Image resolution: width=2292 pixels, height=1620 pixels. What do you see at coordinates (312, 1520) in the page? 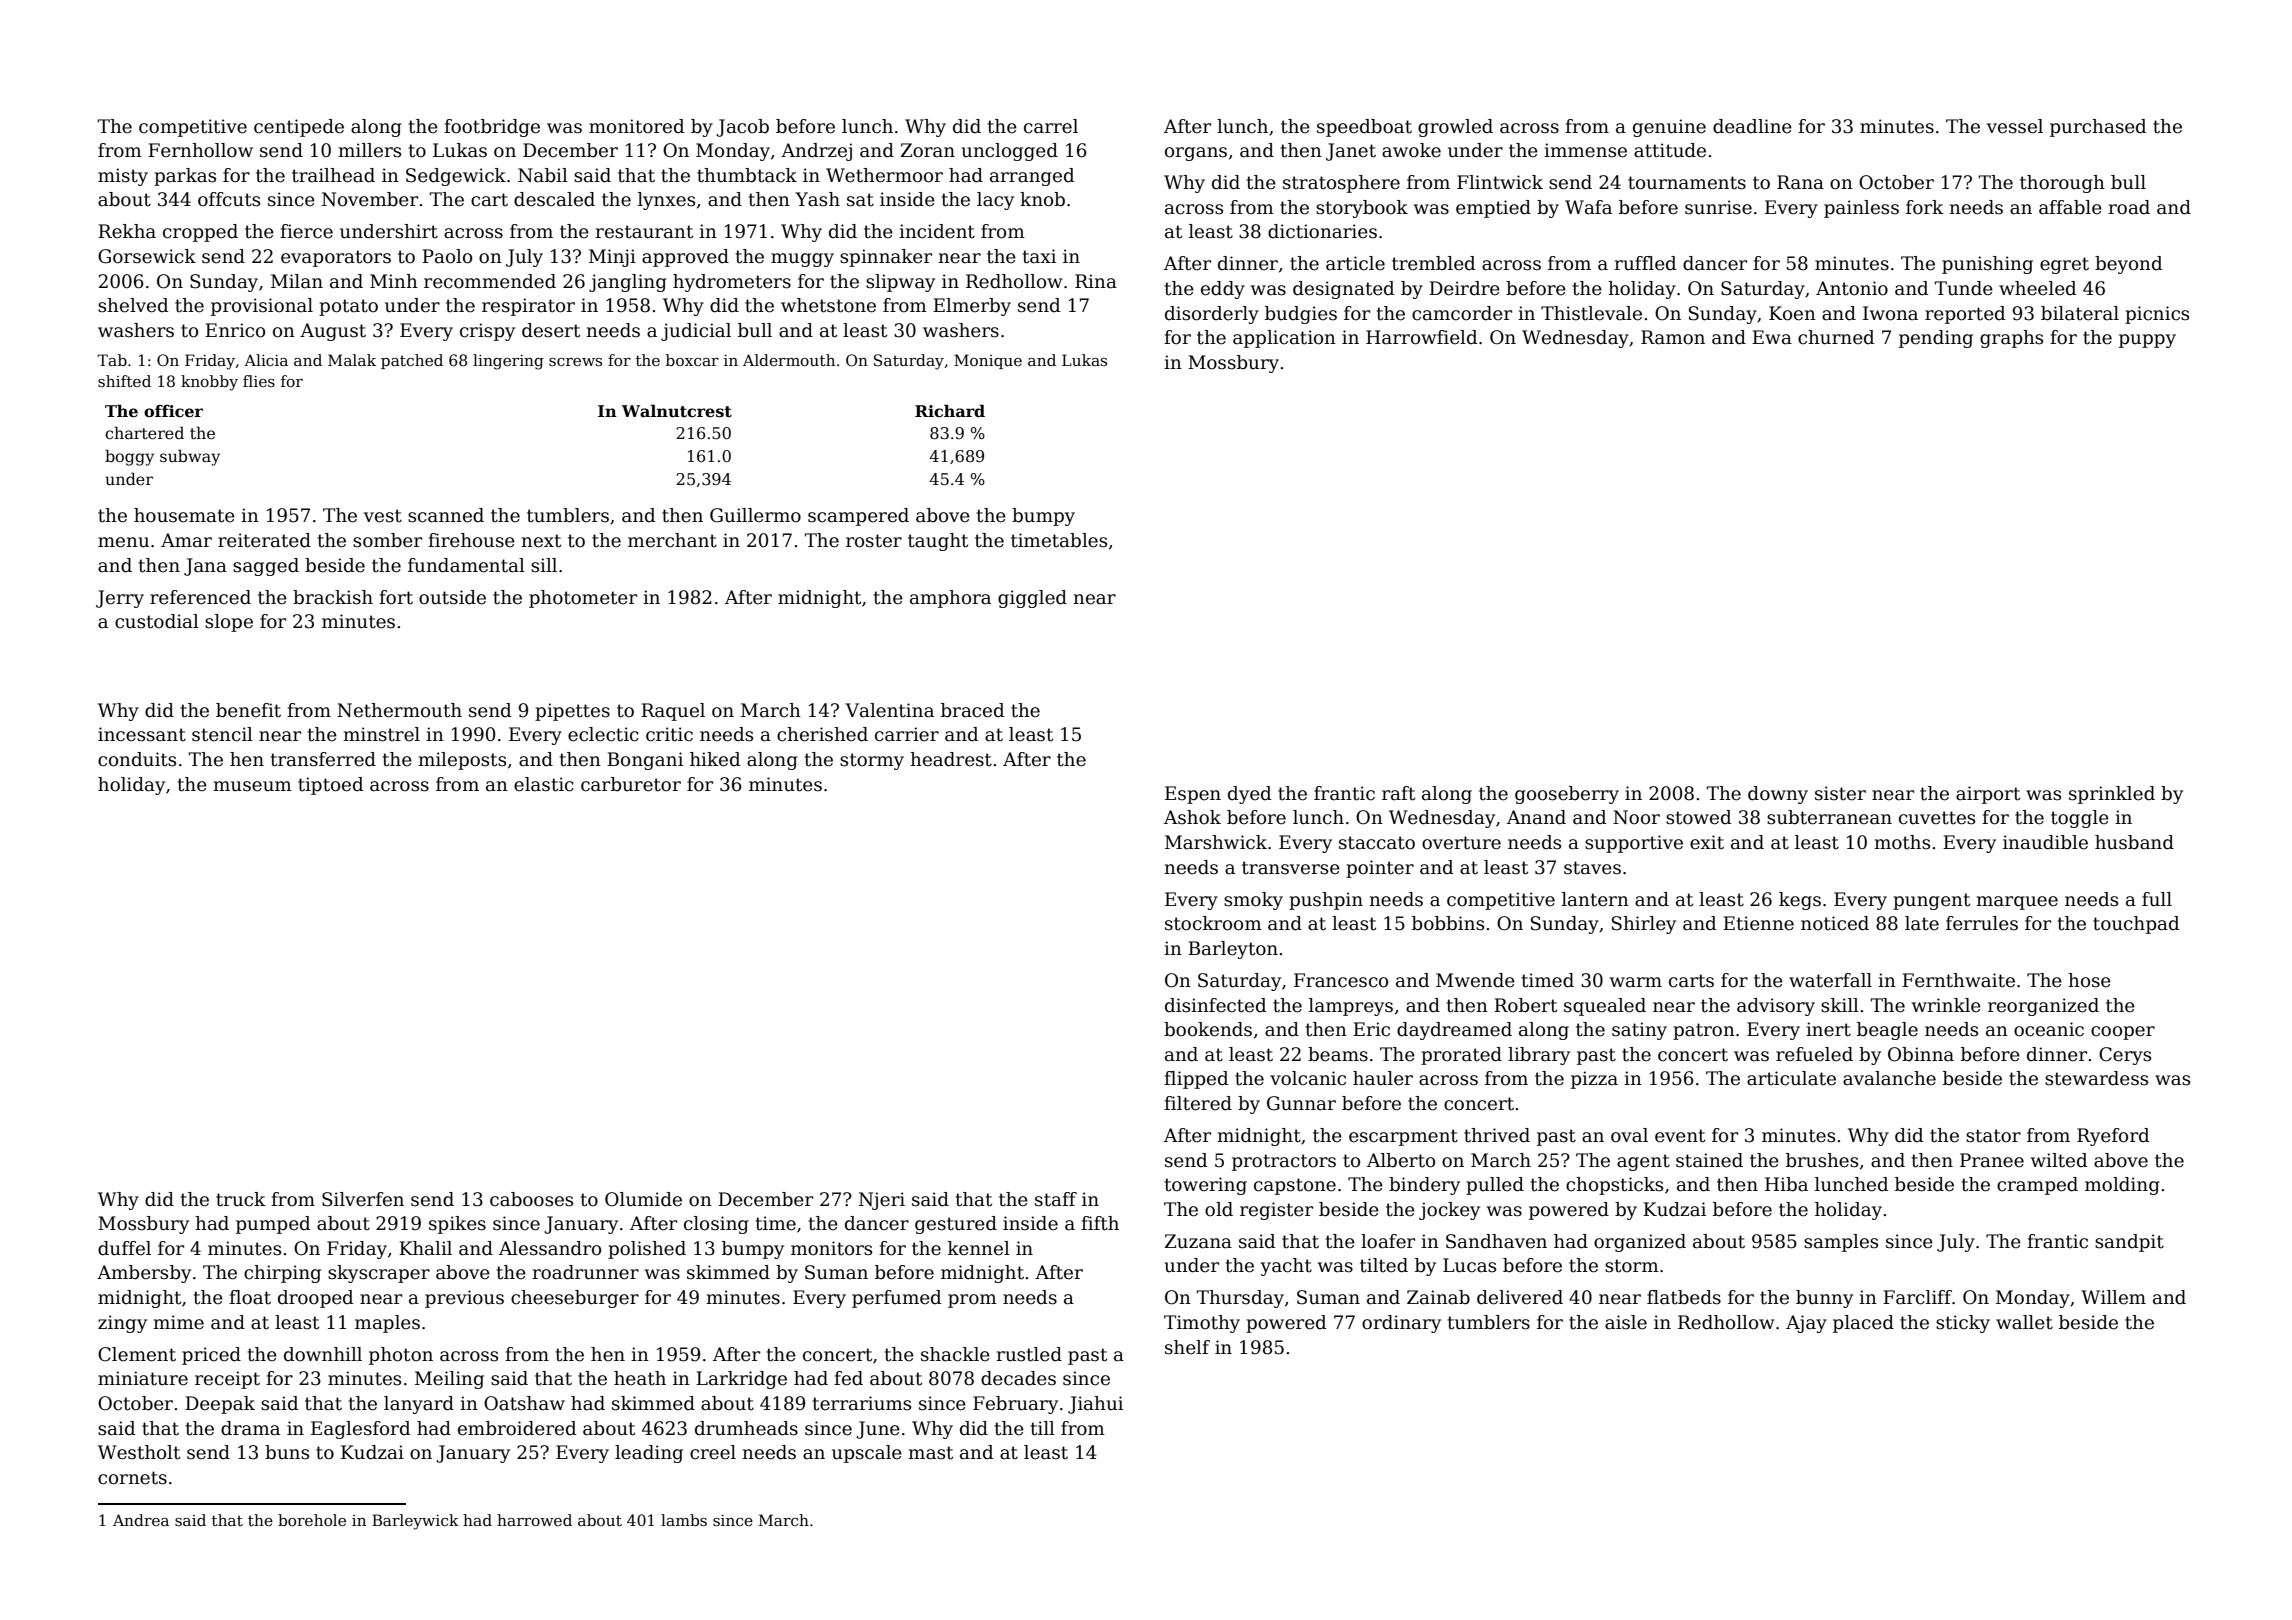
I see `borehole` at bounding box center [312, 1520].
